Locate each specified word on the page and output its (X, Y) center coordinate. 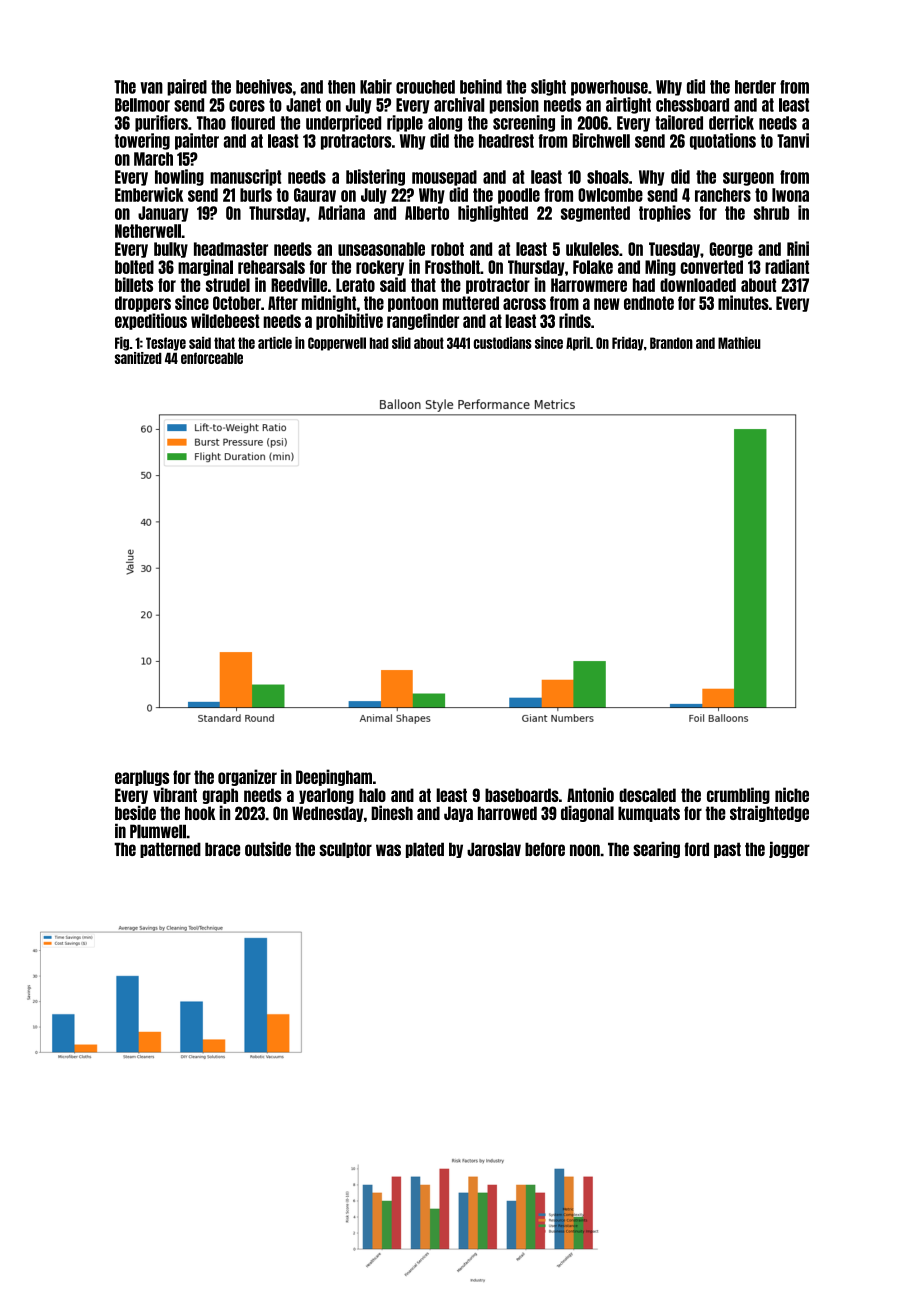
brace (222, 849)
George (731, 250)
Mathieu (739, 343)
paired (187, 87)
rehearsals (271, 267)
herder (755, 87)
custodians (503, 343)
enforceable (212, 358)
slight (548, 87)
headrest (506, 141)
